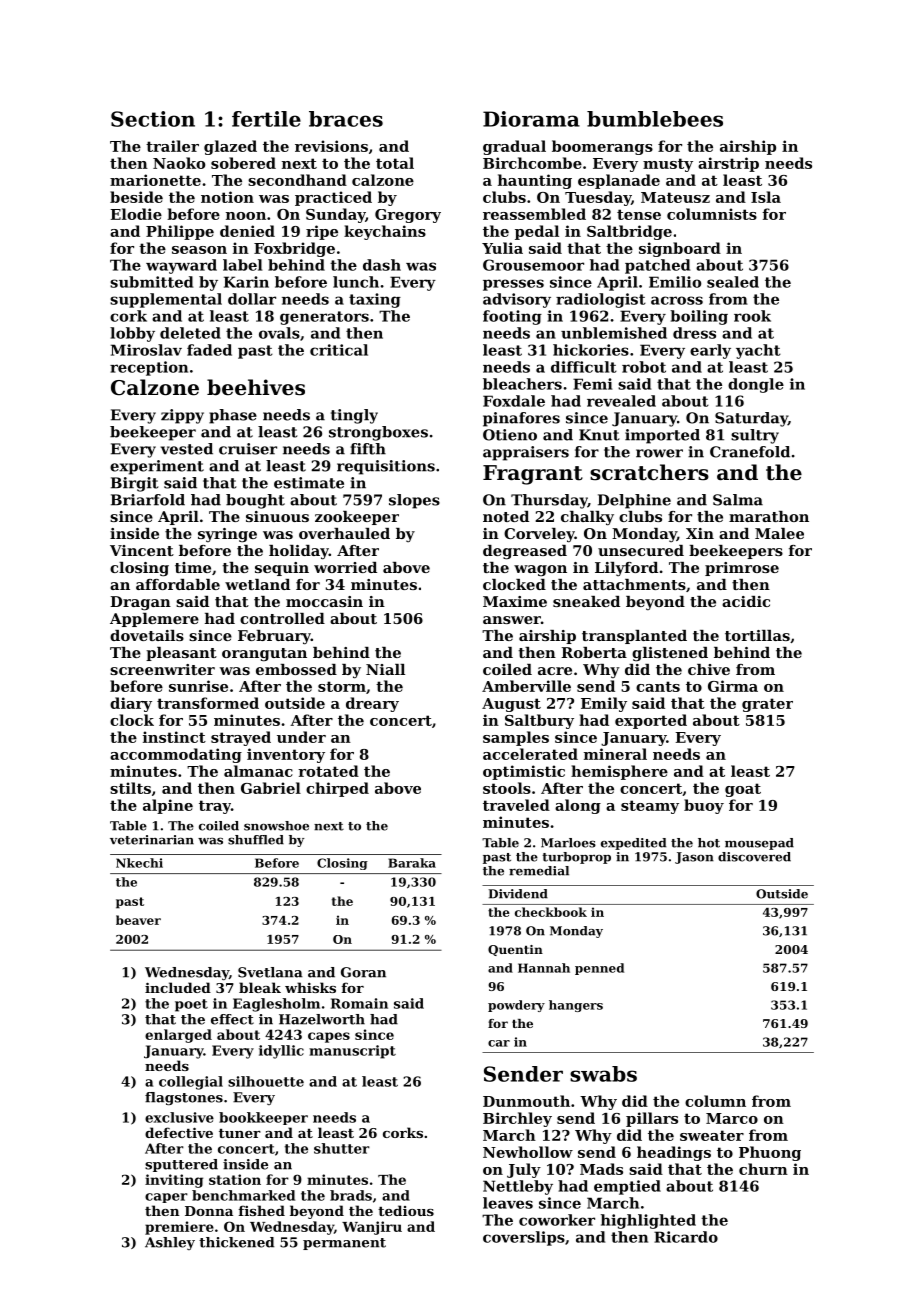  Describe the element at coordinates (179, 1117) in the screenshot. I see `exclusive` at that location.
